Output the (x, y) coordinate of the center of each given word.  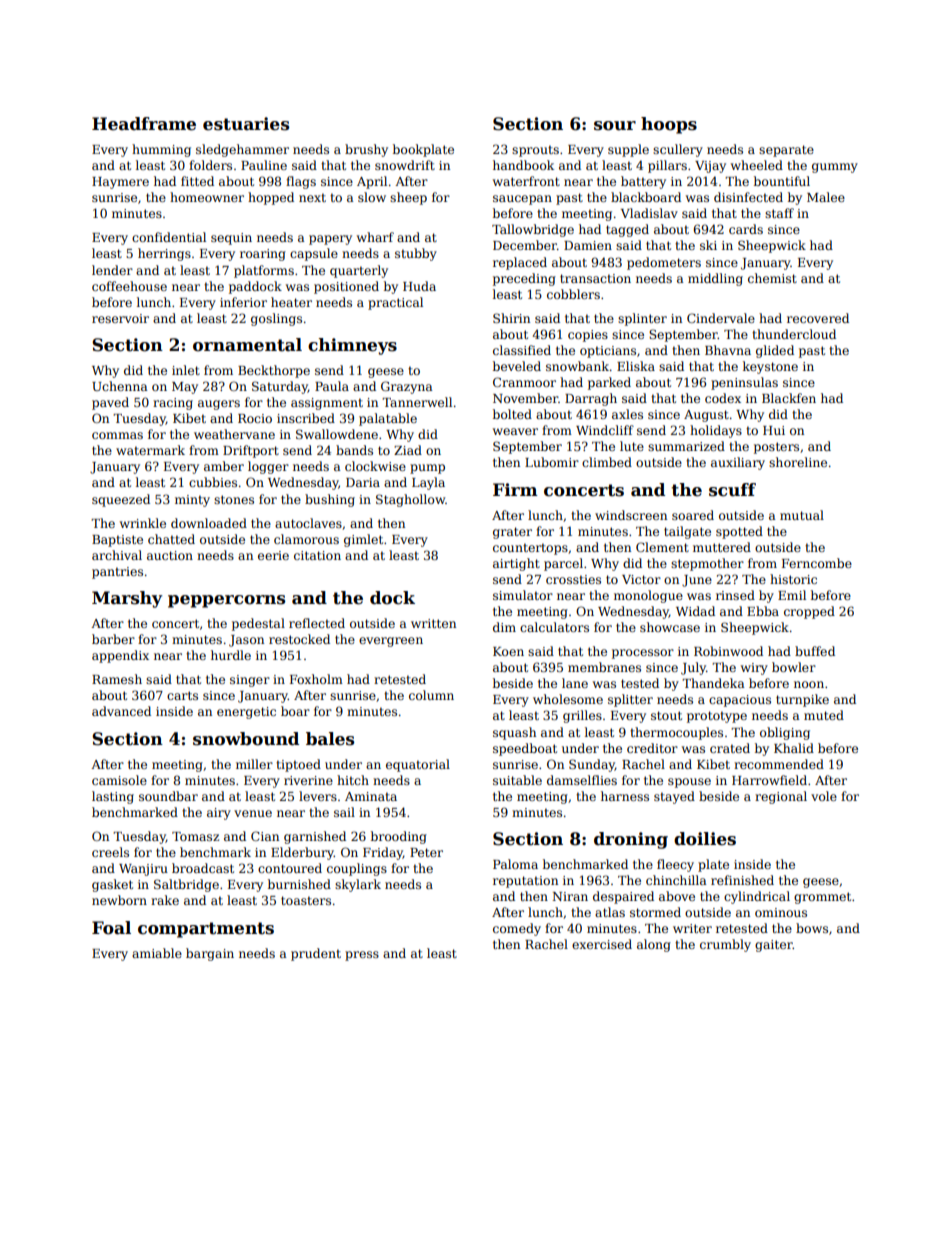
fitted (197, 181)
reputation (525, 882)
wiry (754, 669)
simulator (523, 595)
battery (643, 182)
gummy (835, 168)
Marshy (127, 599)
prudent (316, 954)
